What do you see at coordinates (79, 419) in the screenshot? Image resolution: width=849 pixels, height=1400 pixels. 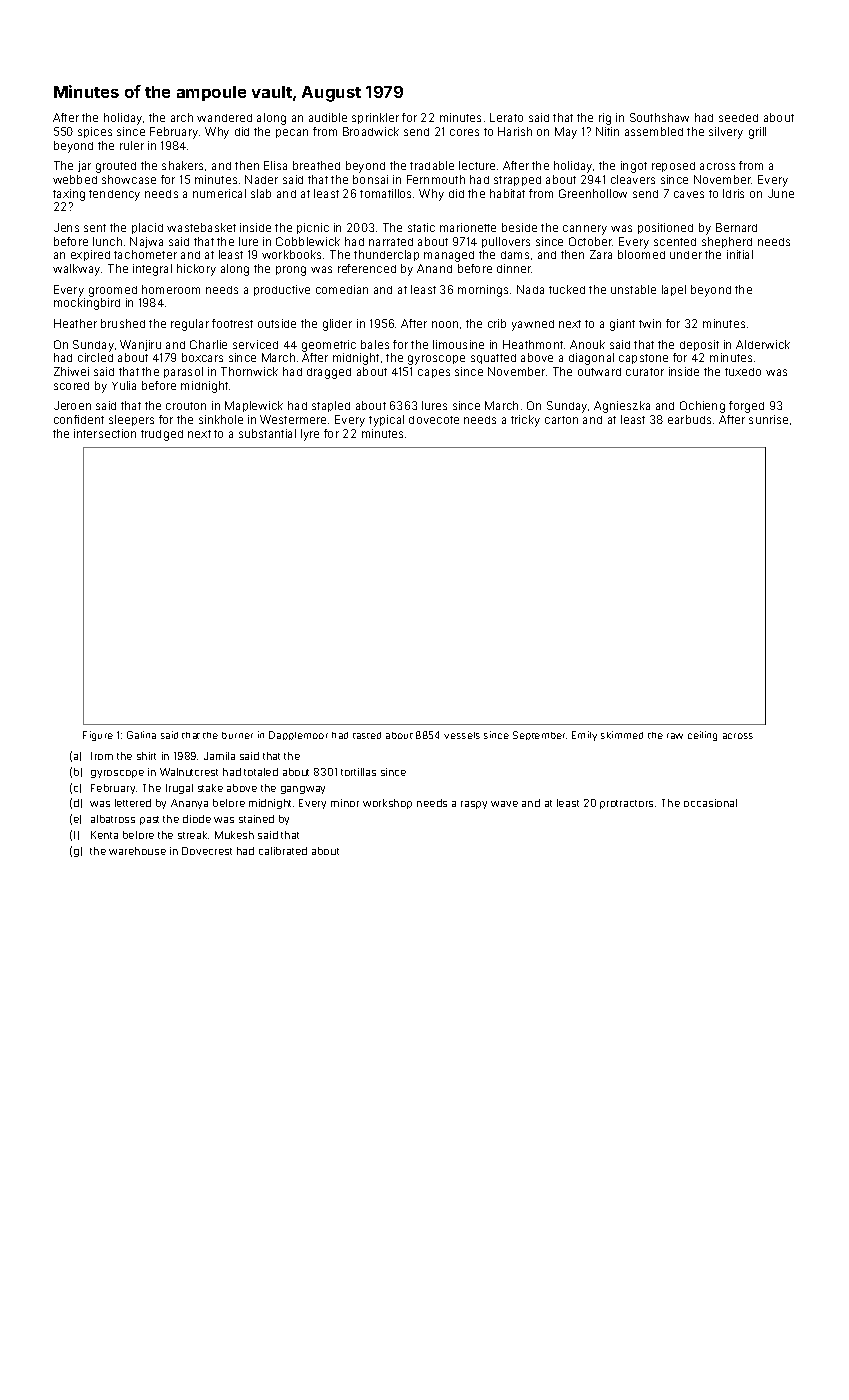 I see `confident` at bounding box center [79, 419].
